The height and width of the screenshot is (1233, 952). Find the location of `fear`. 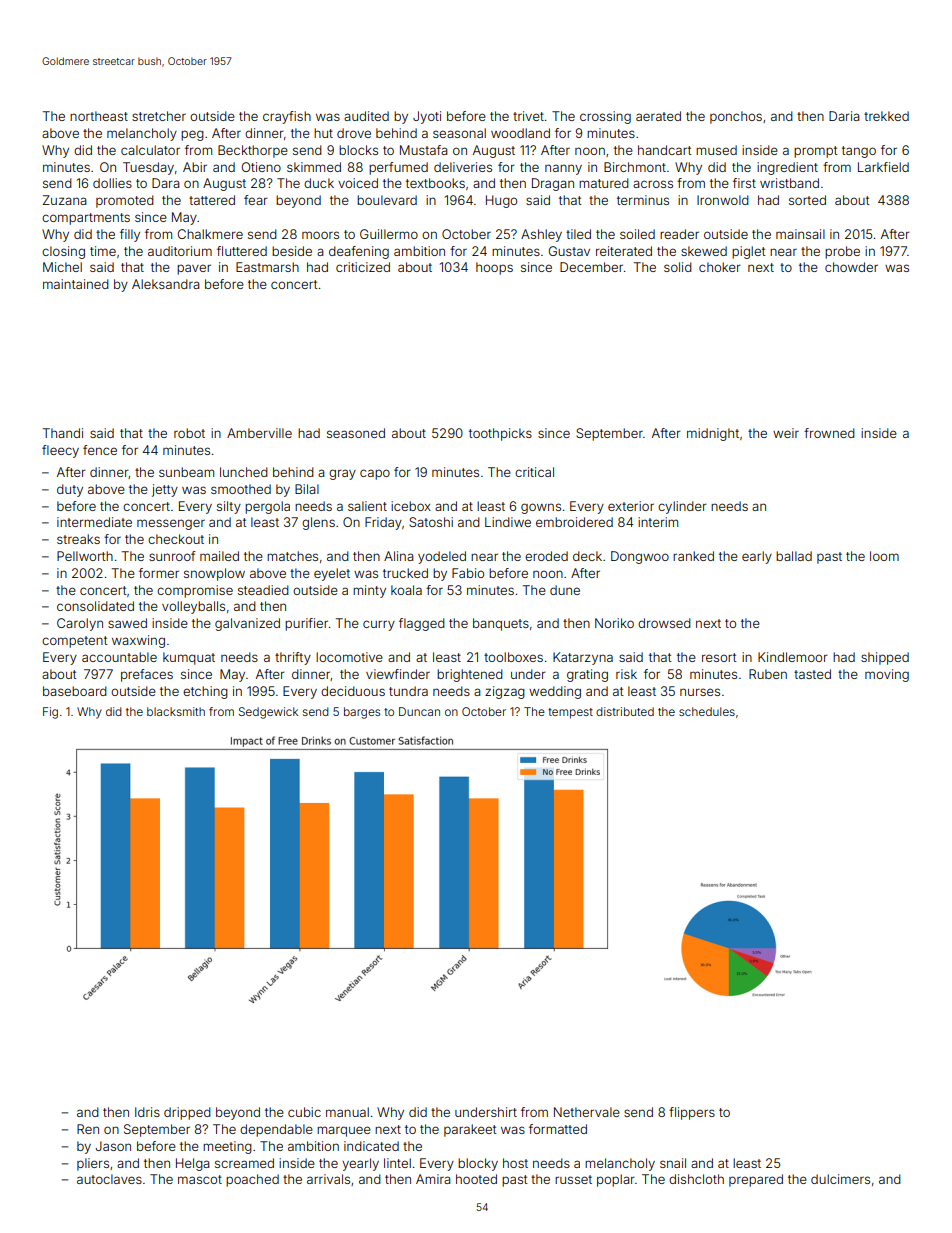

fear is located at coordinates (256, 200).
